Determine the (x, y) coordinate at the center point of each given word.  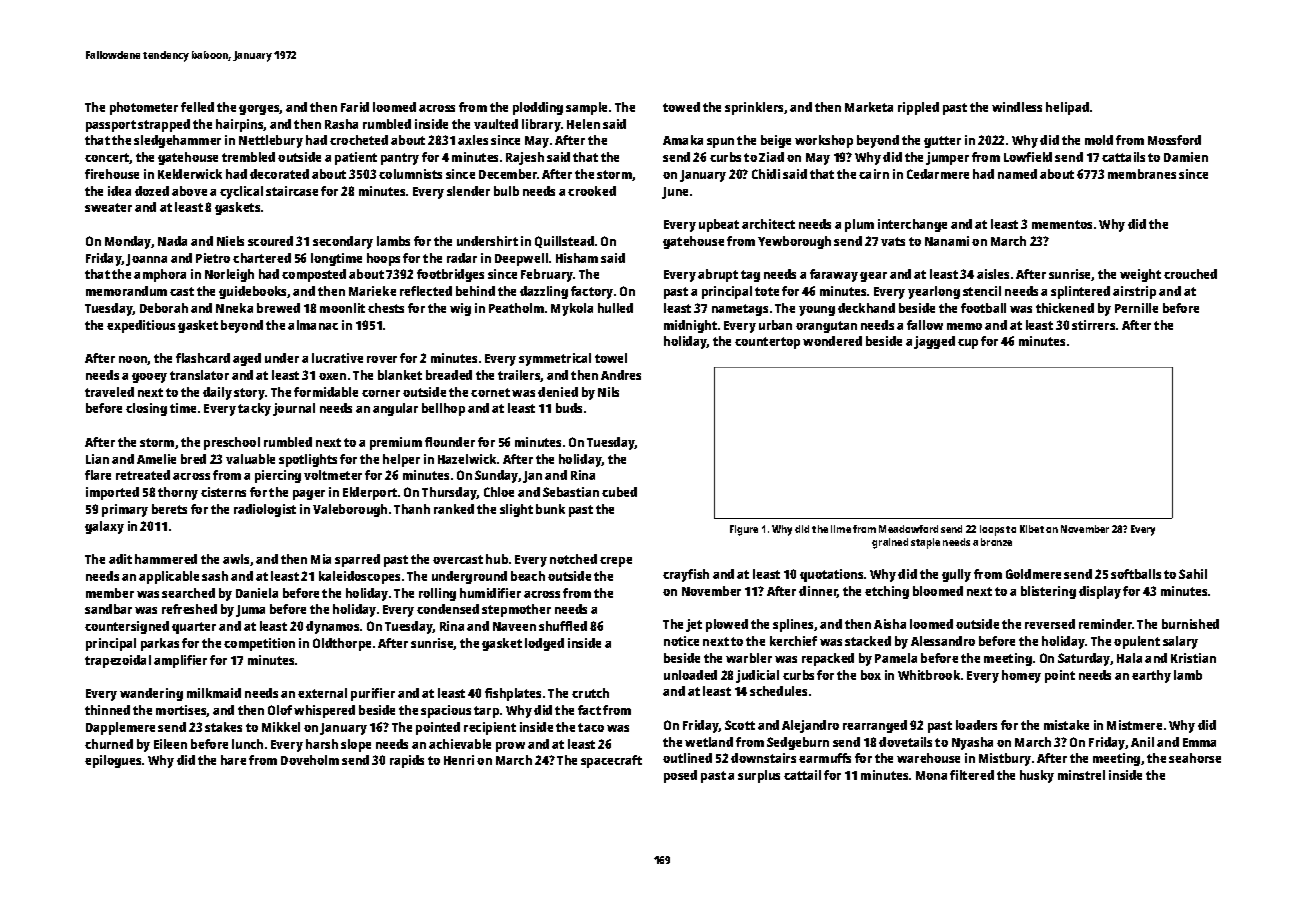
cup (968, 344)
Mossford (1174, 140)
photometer (144, 108)
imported (112, 493)
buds (569, 408)
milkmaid (214, 693)
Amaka (683, 140)
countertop (767, 343)
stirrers (1093, 325)
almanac (313, 325)
